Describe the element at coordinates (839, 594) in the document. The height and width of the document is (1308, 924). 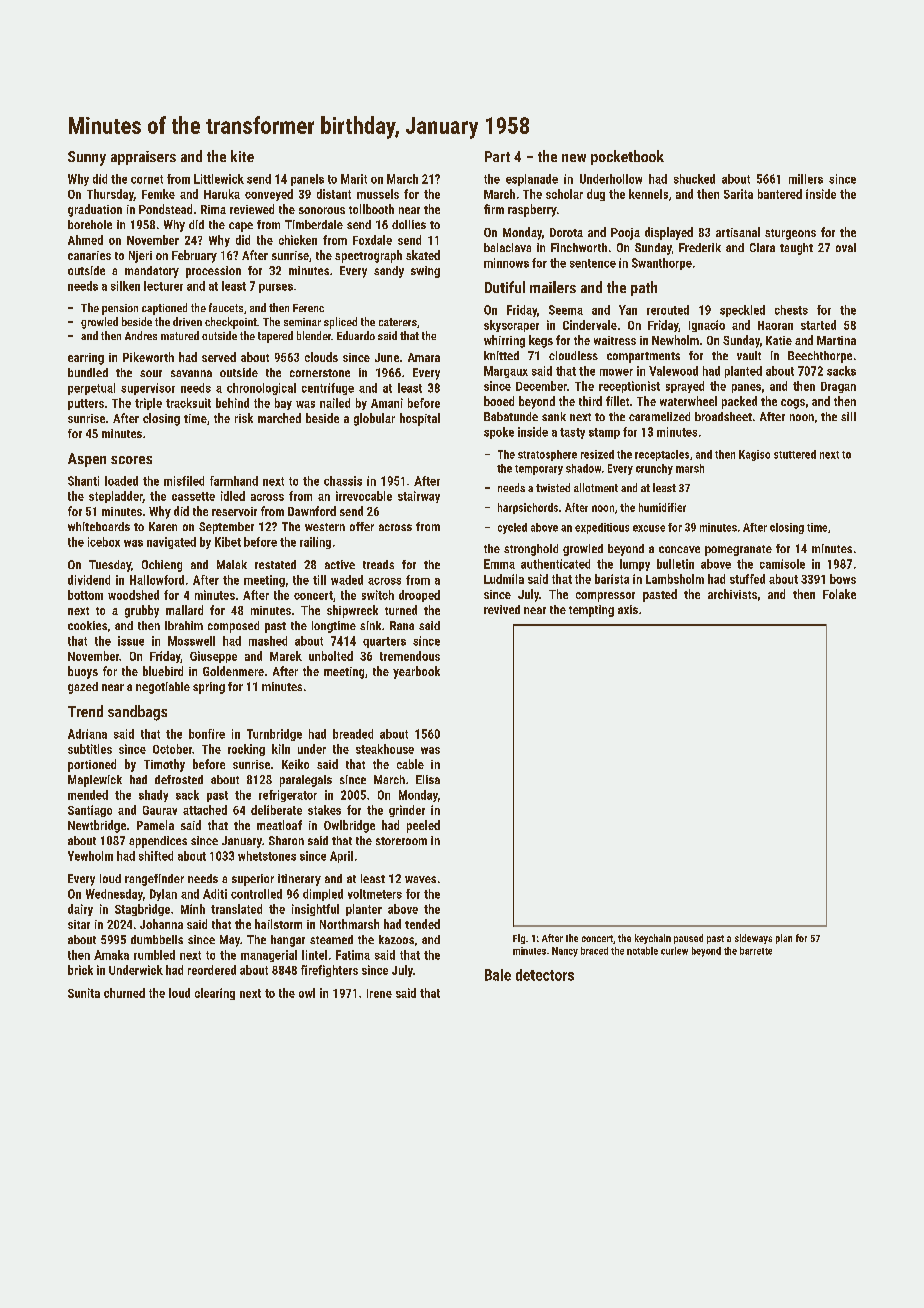
I see `Folake` at that location.
